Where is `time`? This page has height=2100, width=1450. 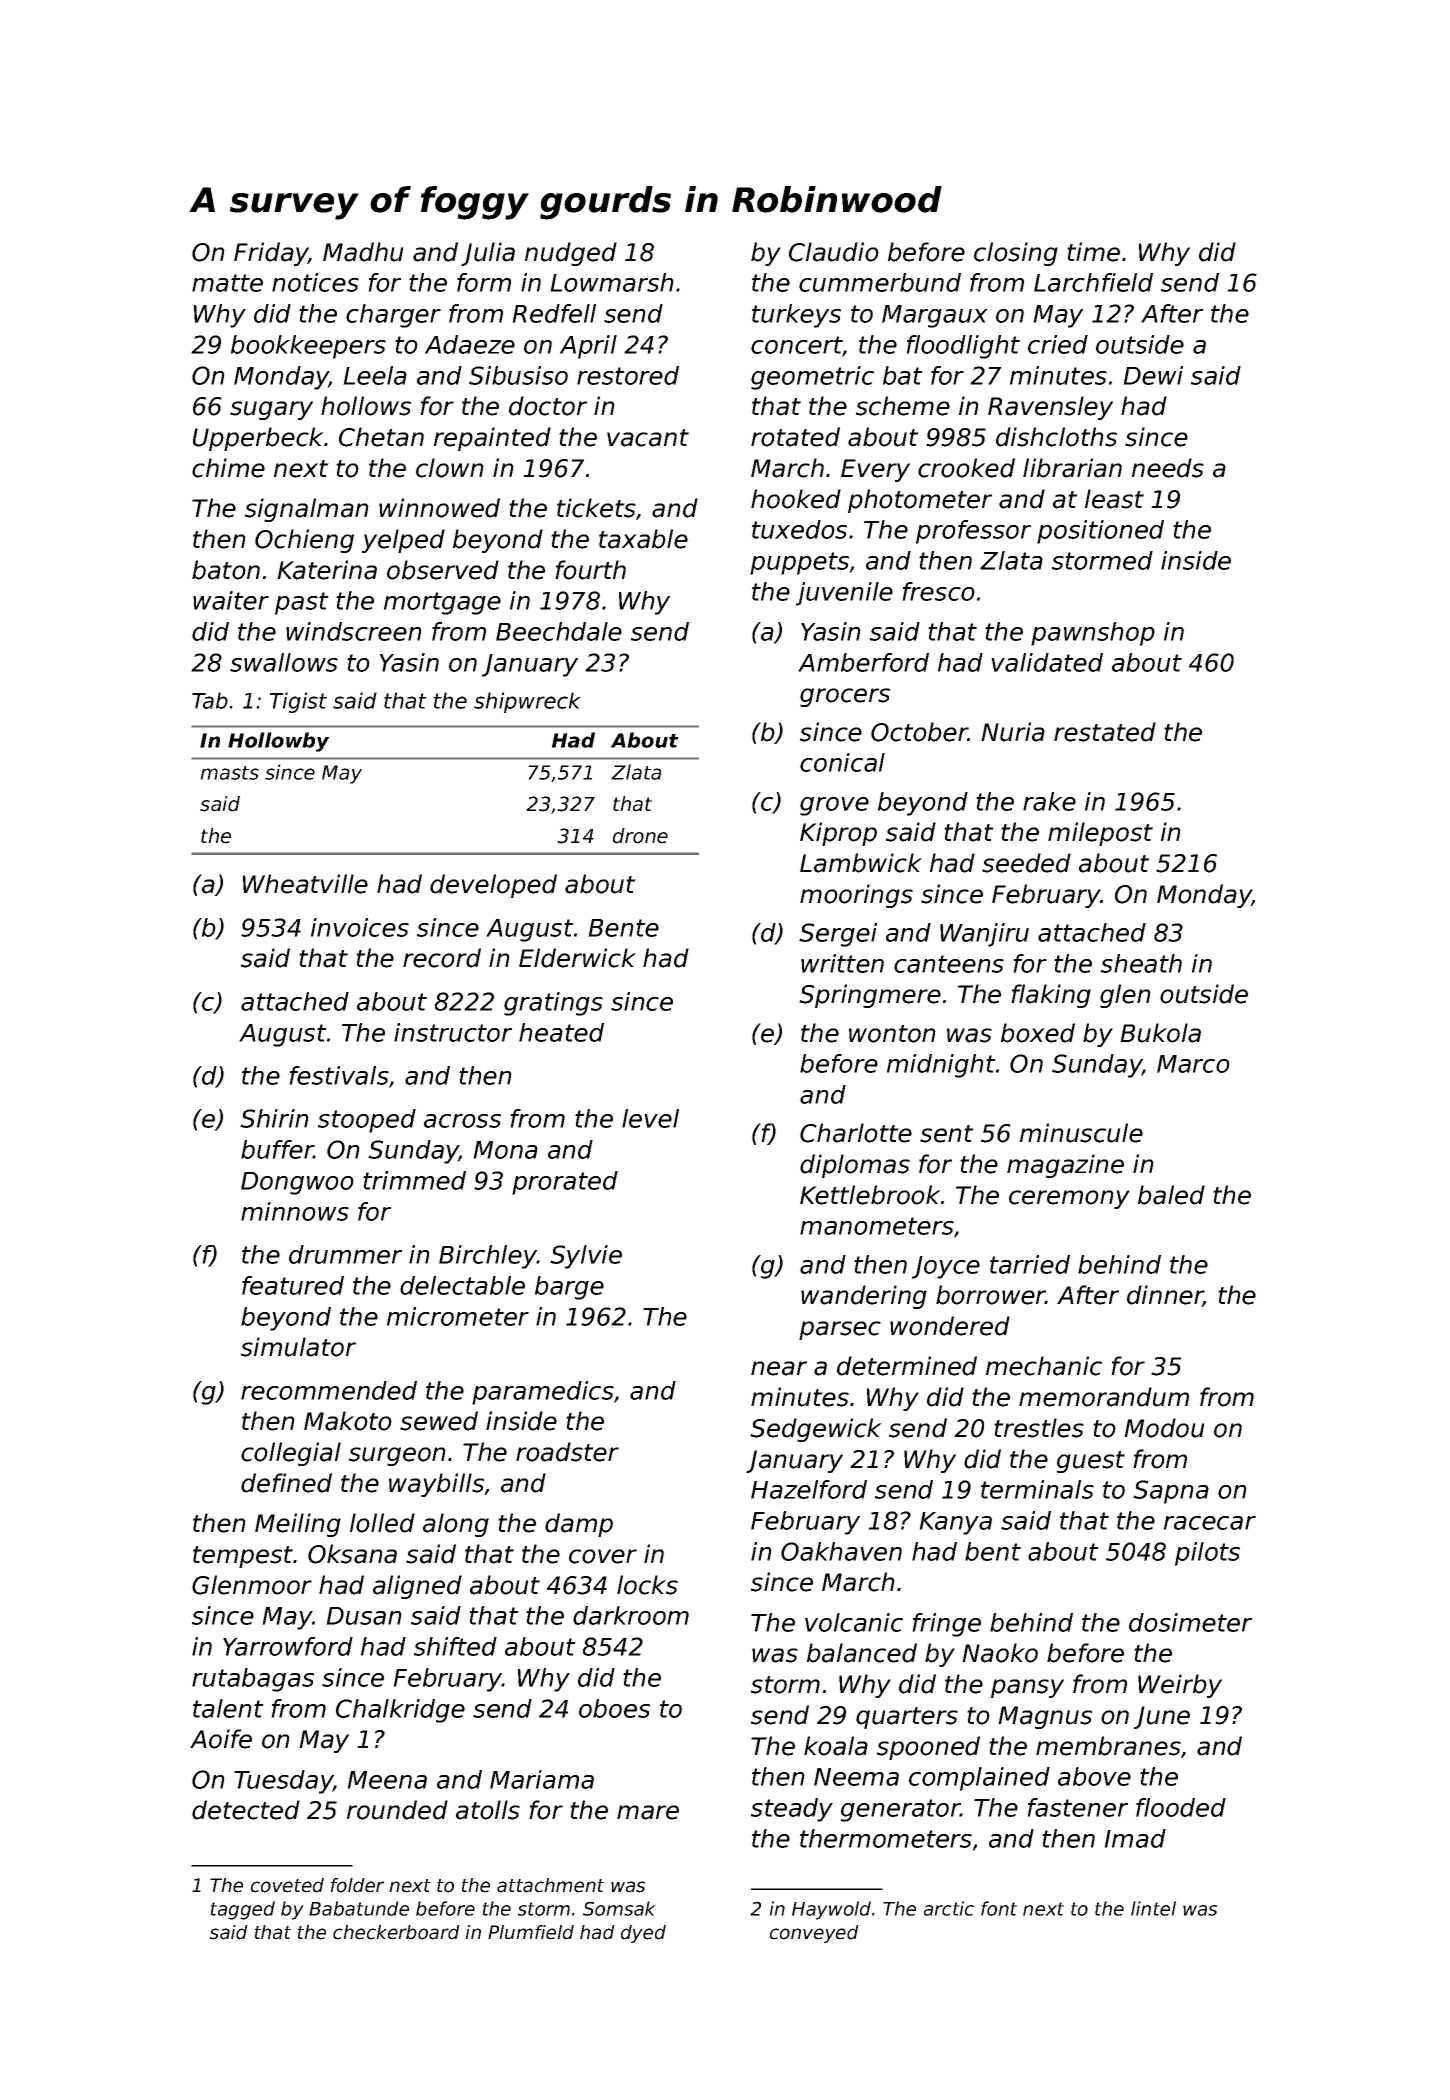
time is located at coordinates (1093, 252).
